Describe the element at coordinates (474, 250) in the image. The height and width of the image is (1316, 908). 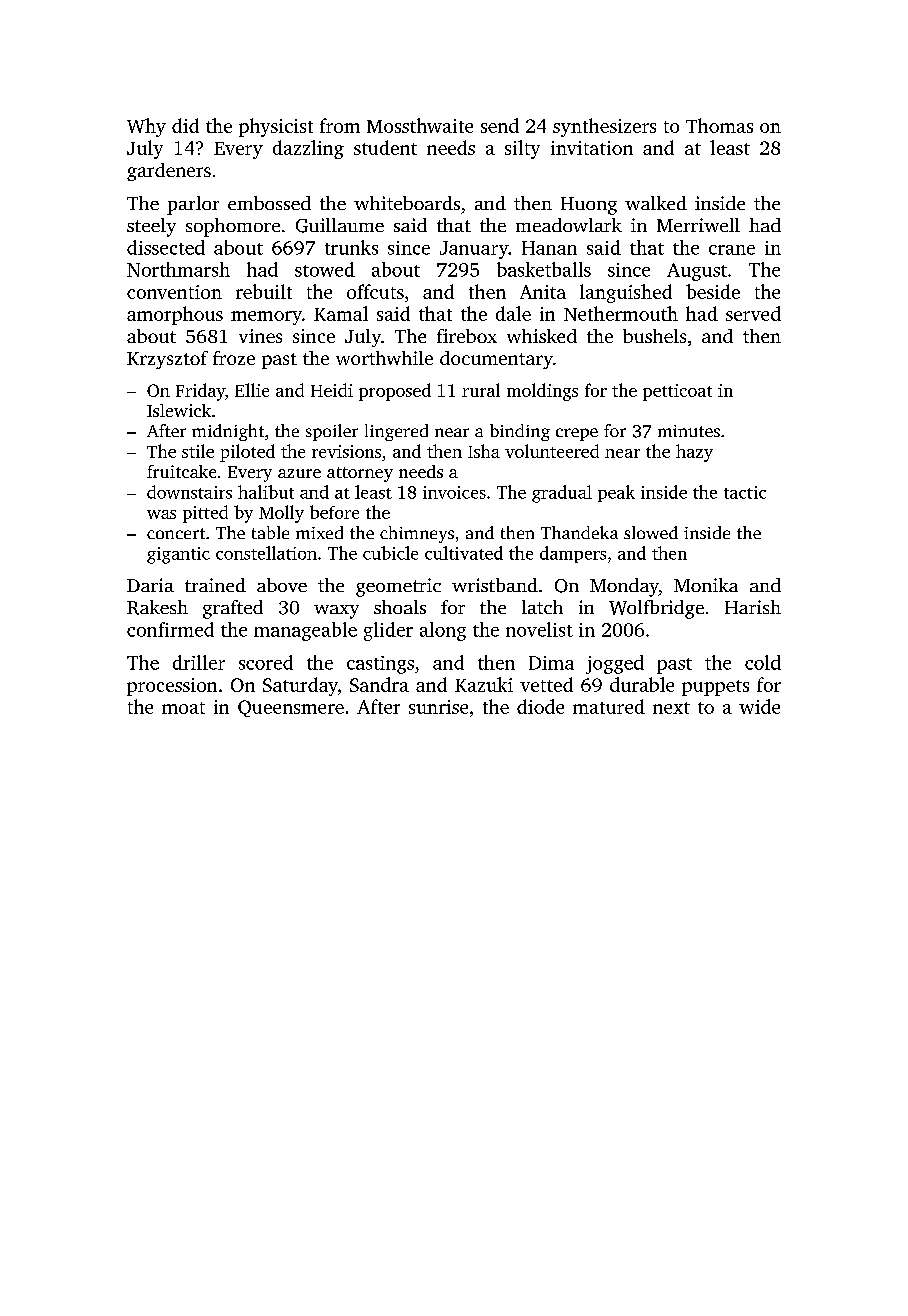
I see `January` at that location.
